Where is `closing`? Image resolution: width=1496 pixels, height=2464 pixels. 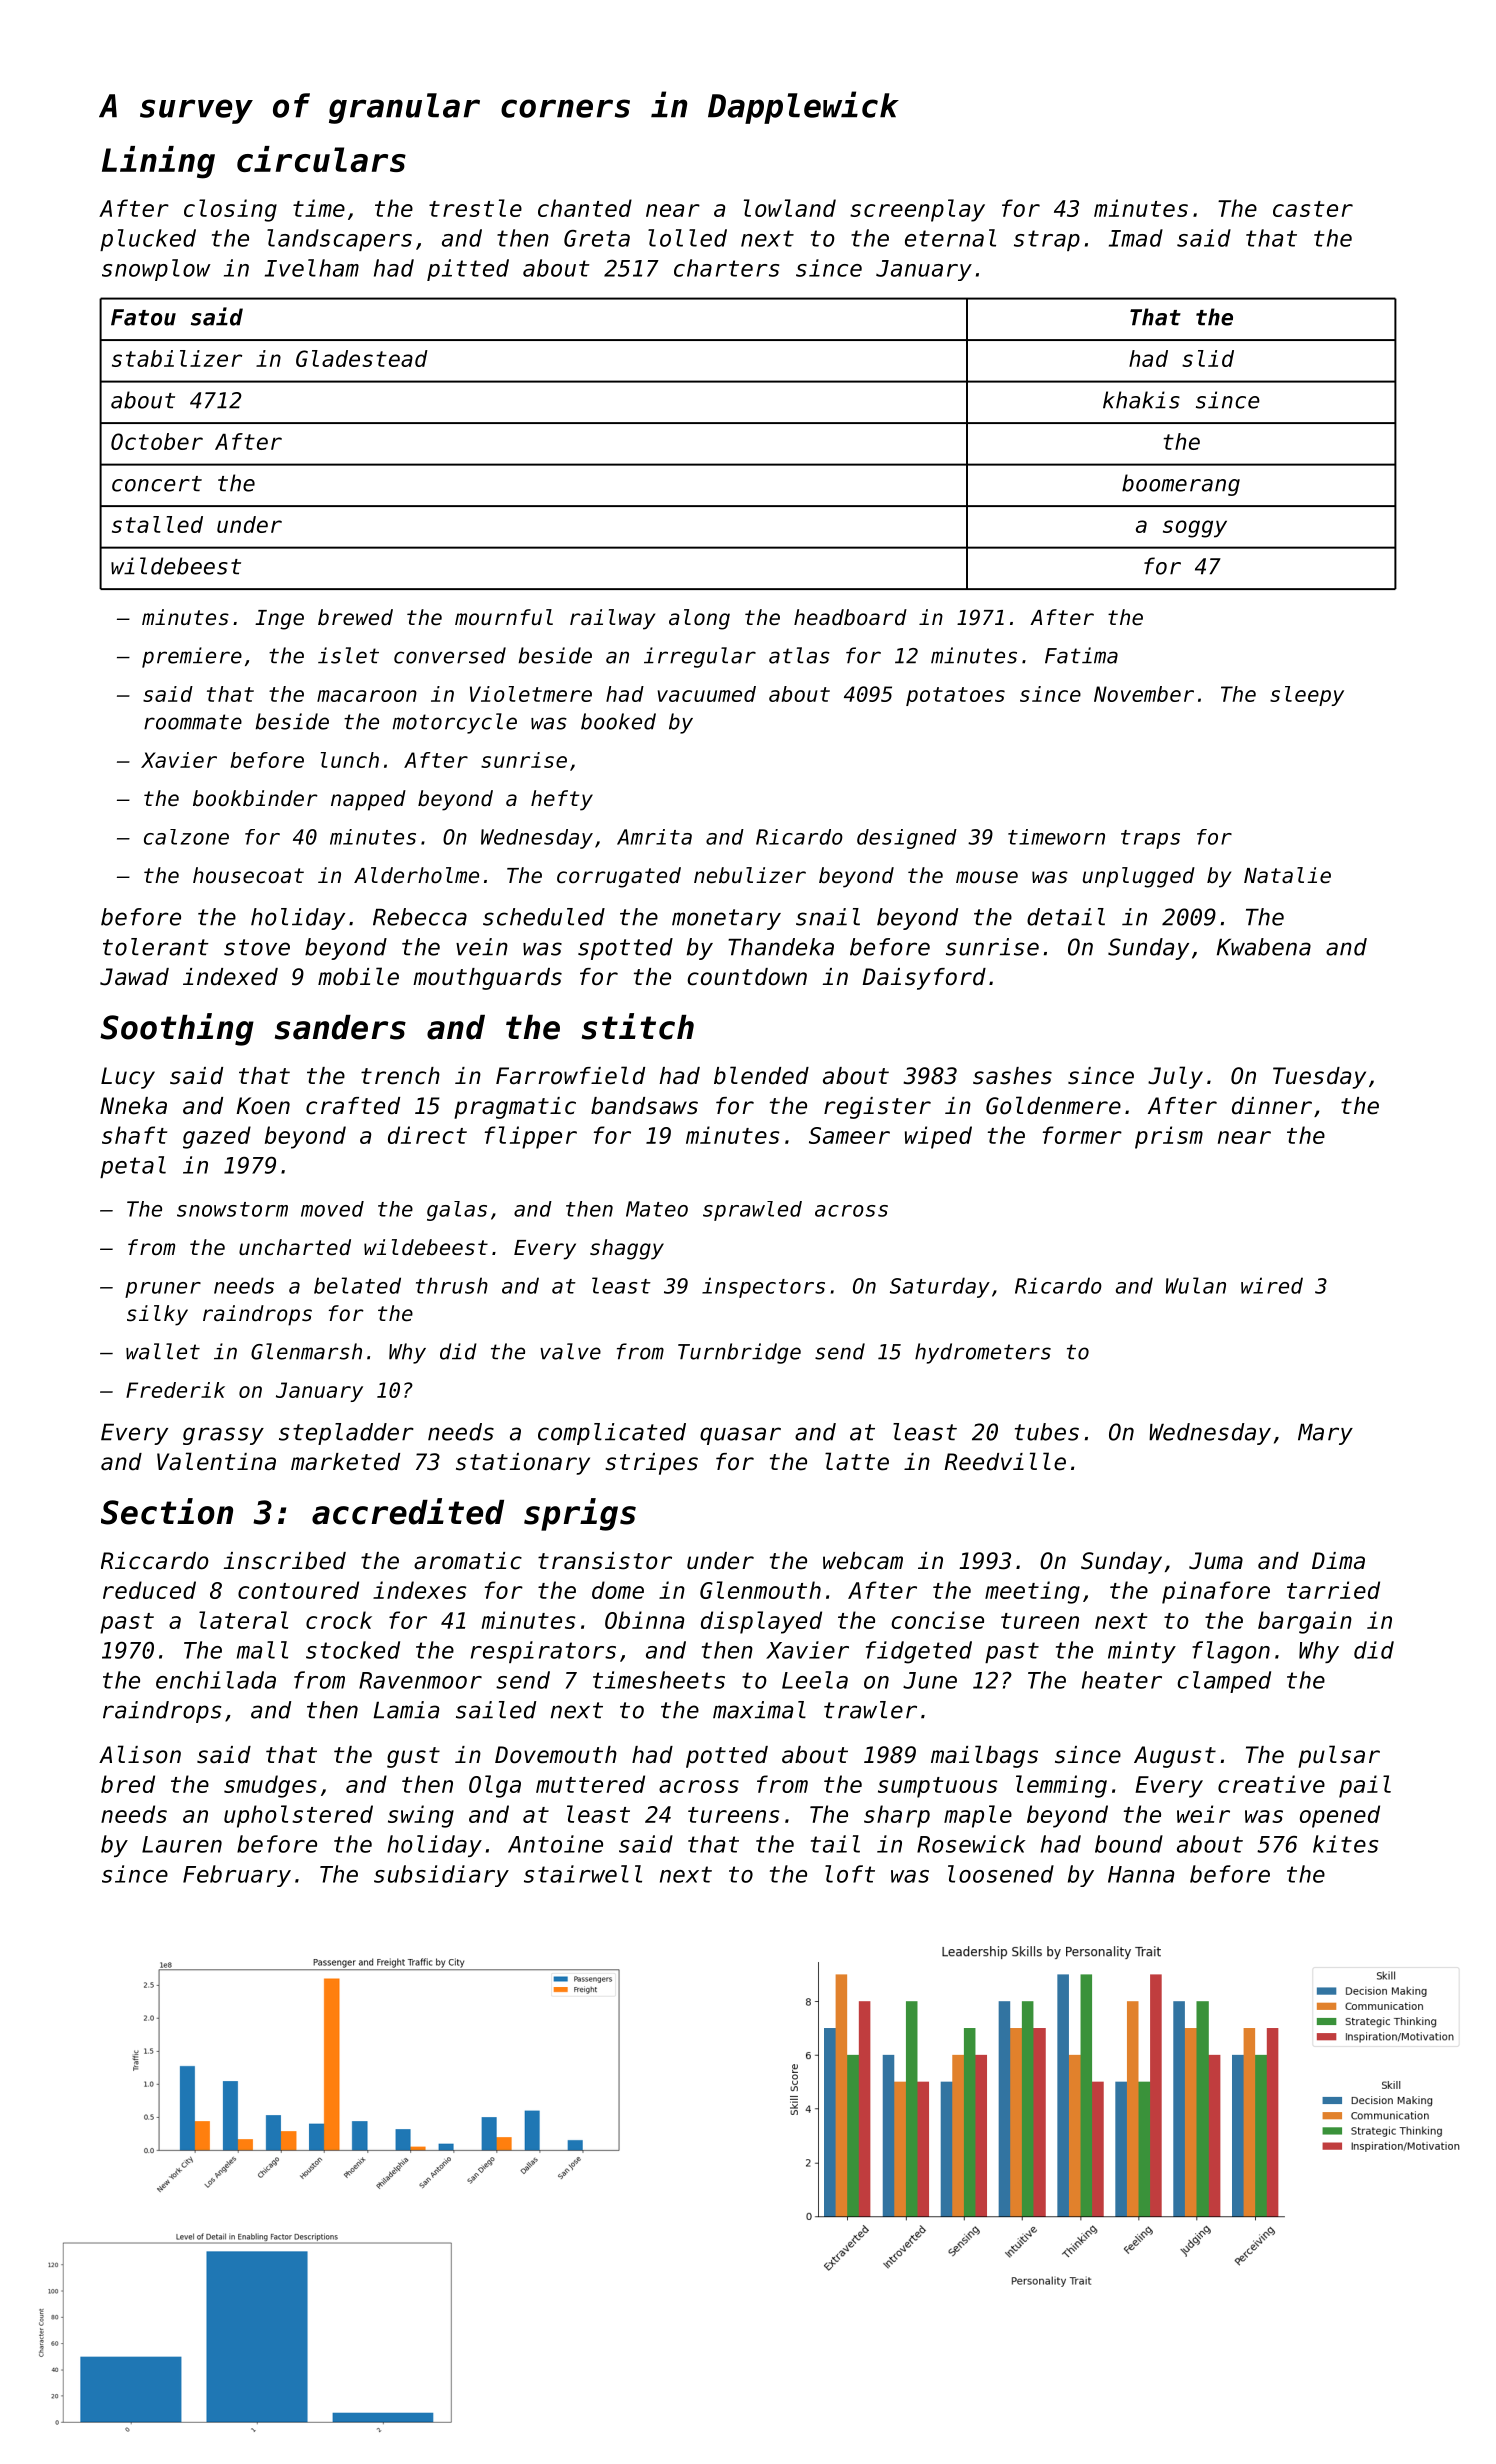
closing is located at coordinates (230, 210).
